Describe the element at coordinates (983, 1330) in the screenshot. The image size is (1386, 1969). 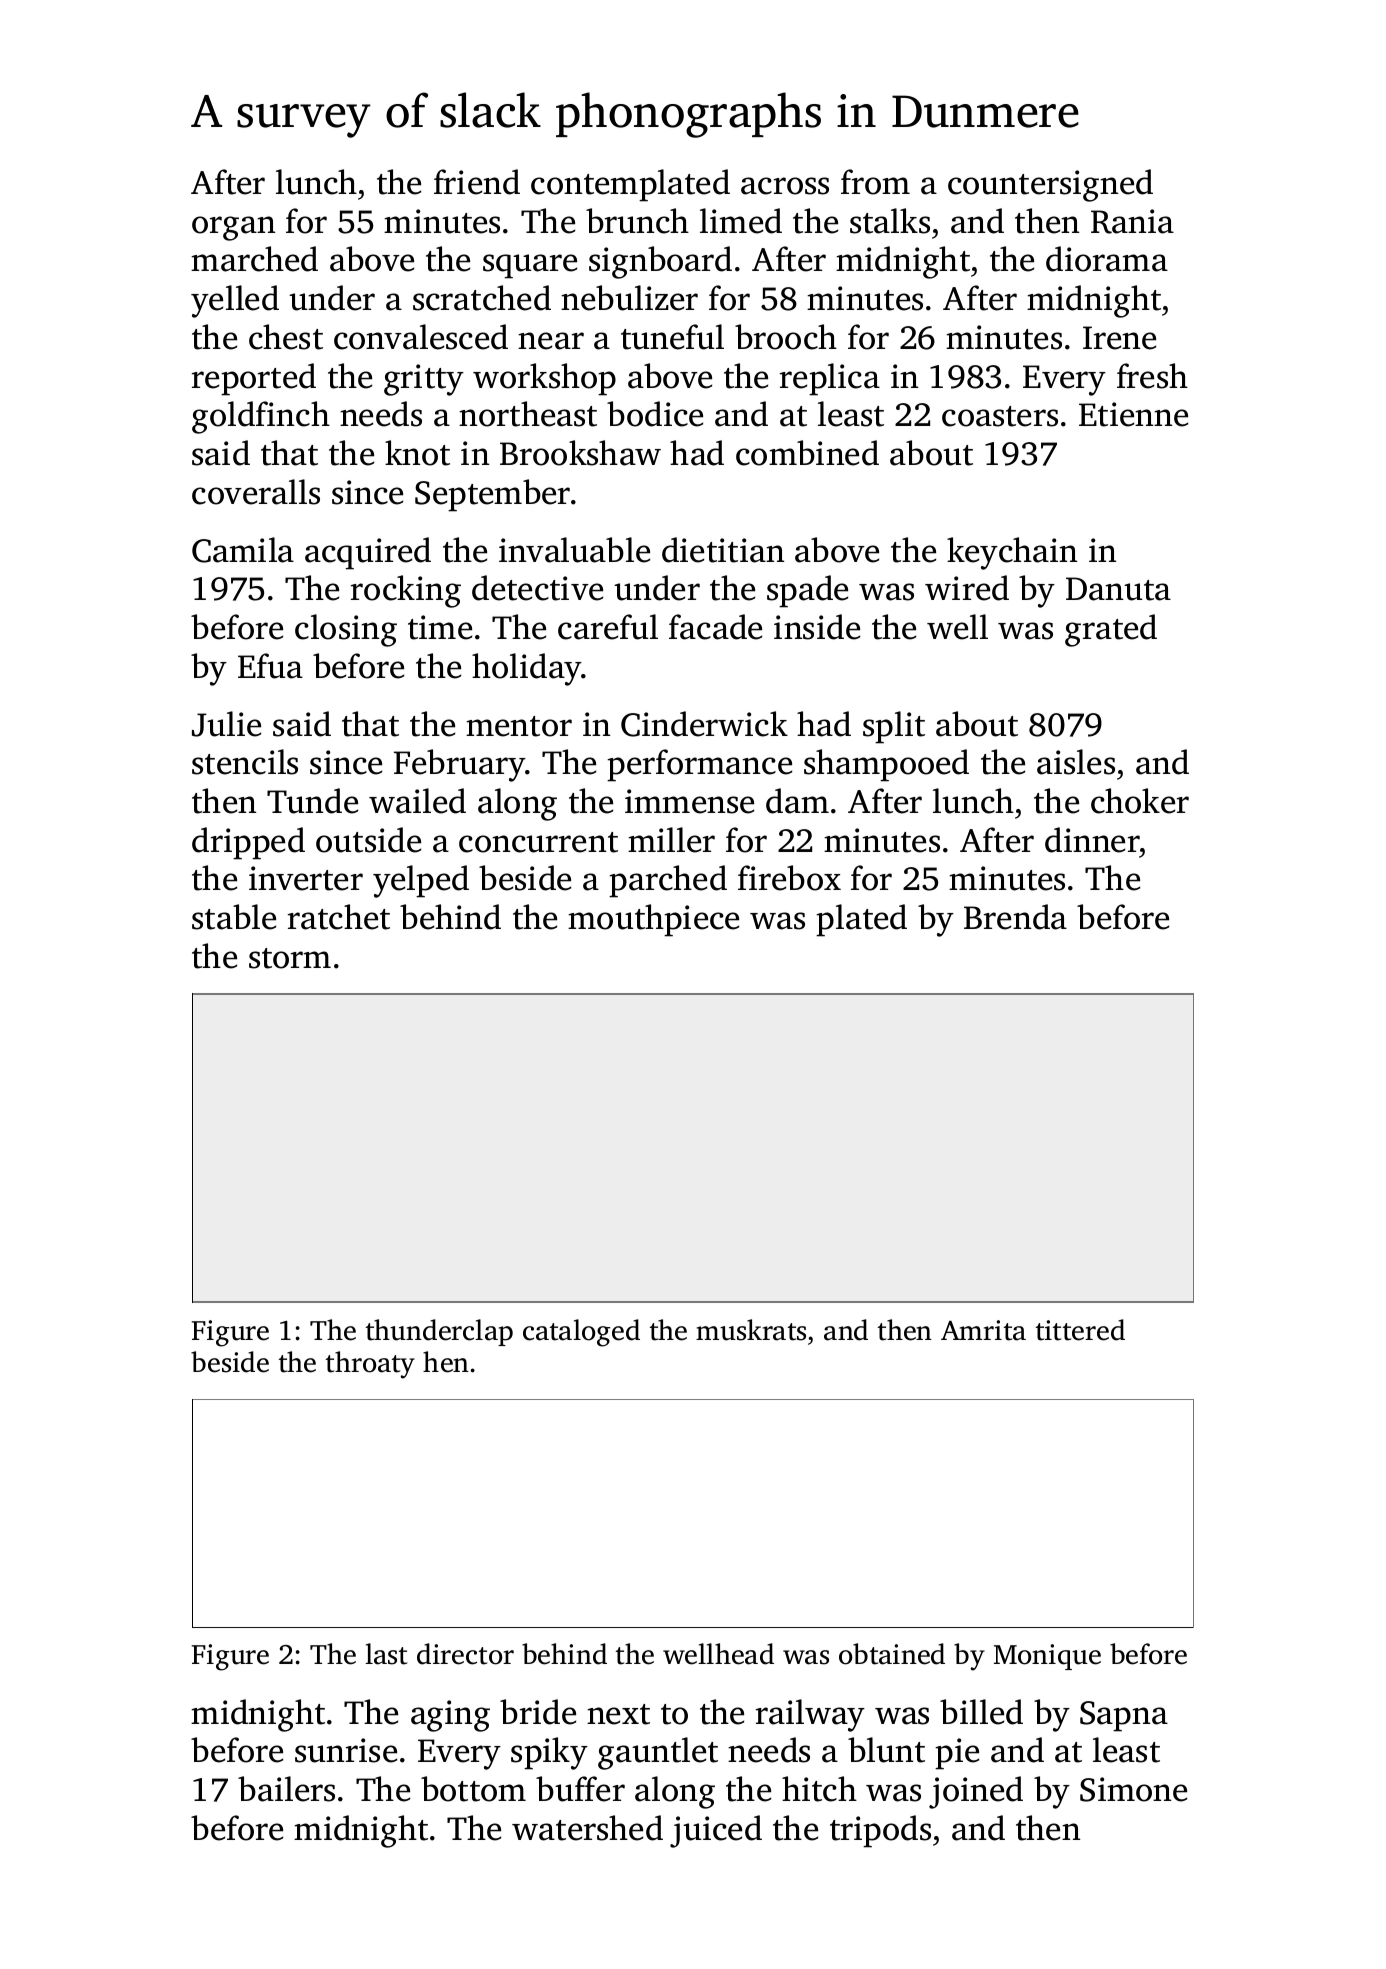
I see `Amrita` at that location.
